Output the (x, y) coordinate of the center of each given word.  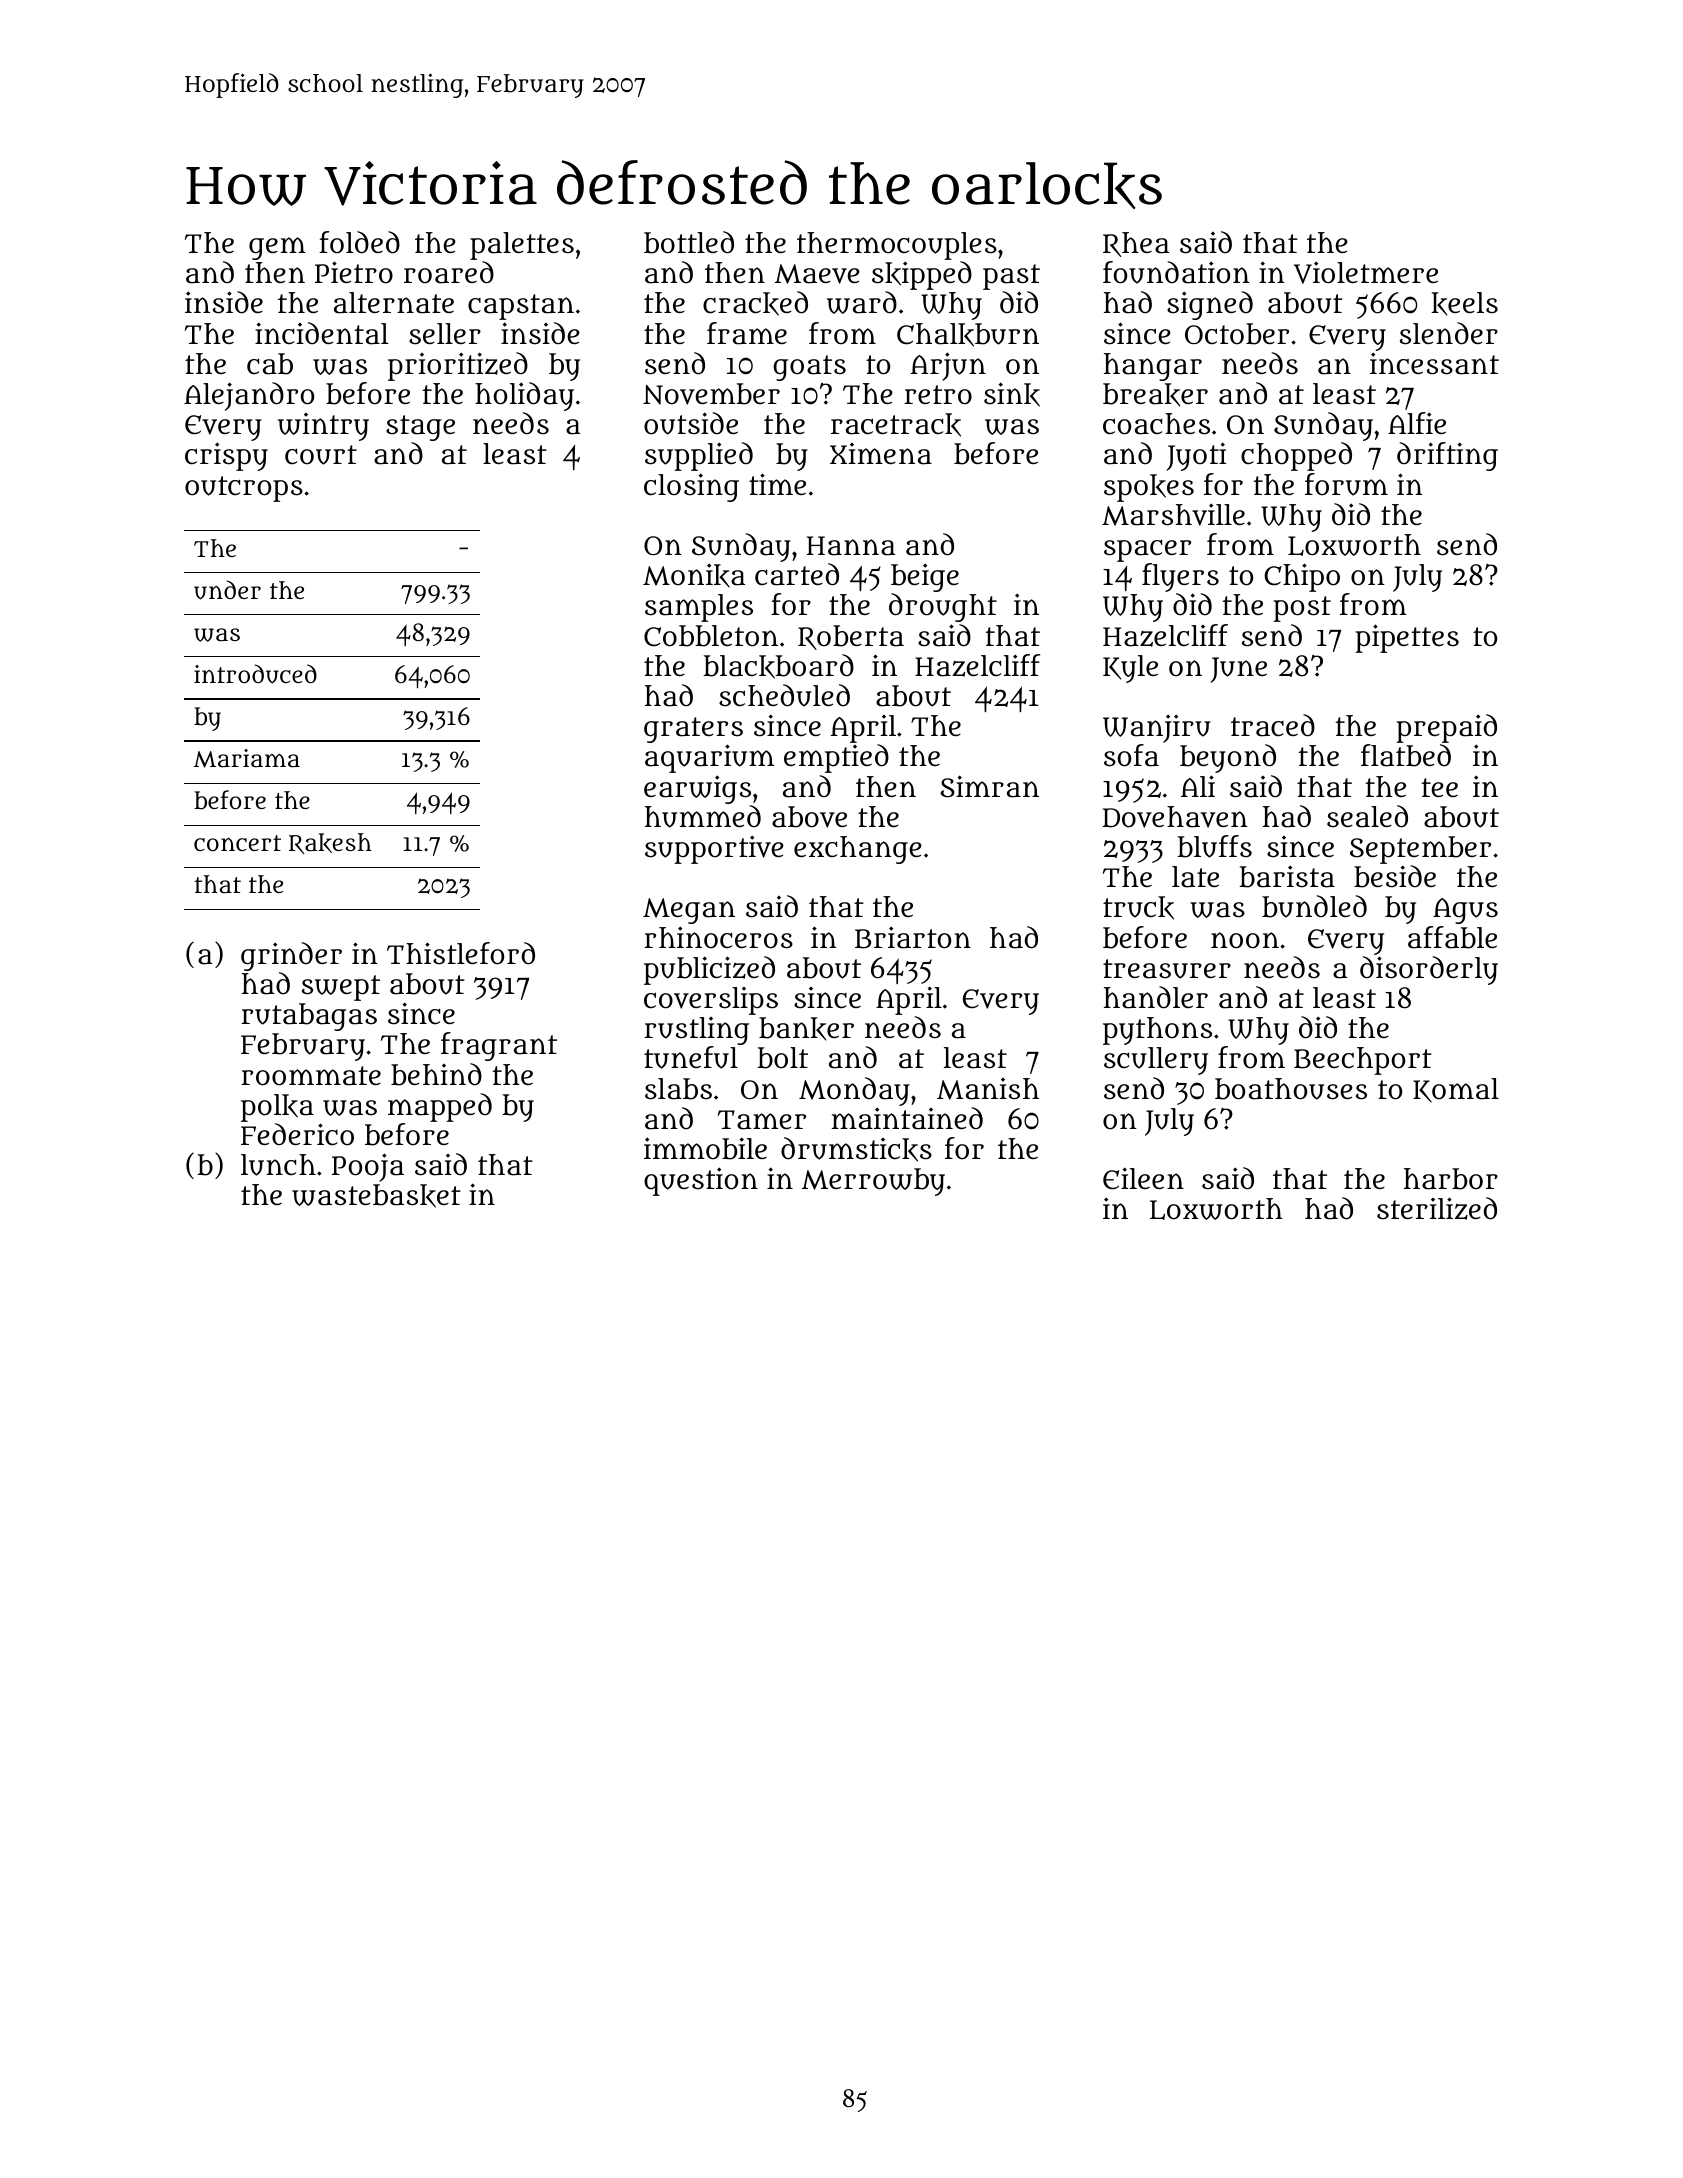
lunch (278, 1165)
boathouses (1291, 1089)
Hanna (851, 546)
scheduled (784, 695)
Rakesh (330, 843)
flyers (1180, 577)
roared (449, 272)
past (1011, 277)
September (1420, 850)
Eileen (1143, 1178)
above (809, 817)
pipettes (1407, 638)
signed (1210, 305)
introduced (255, 674)
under (227, 590)
